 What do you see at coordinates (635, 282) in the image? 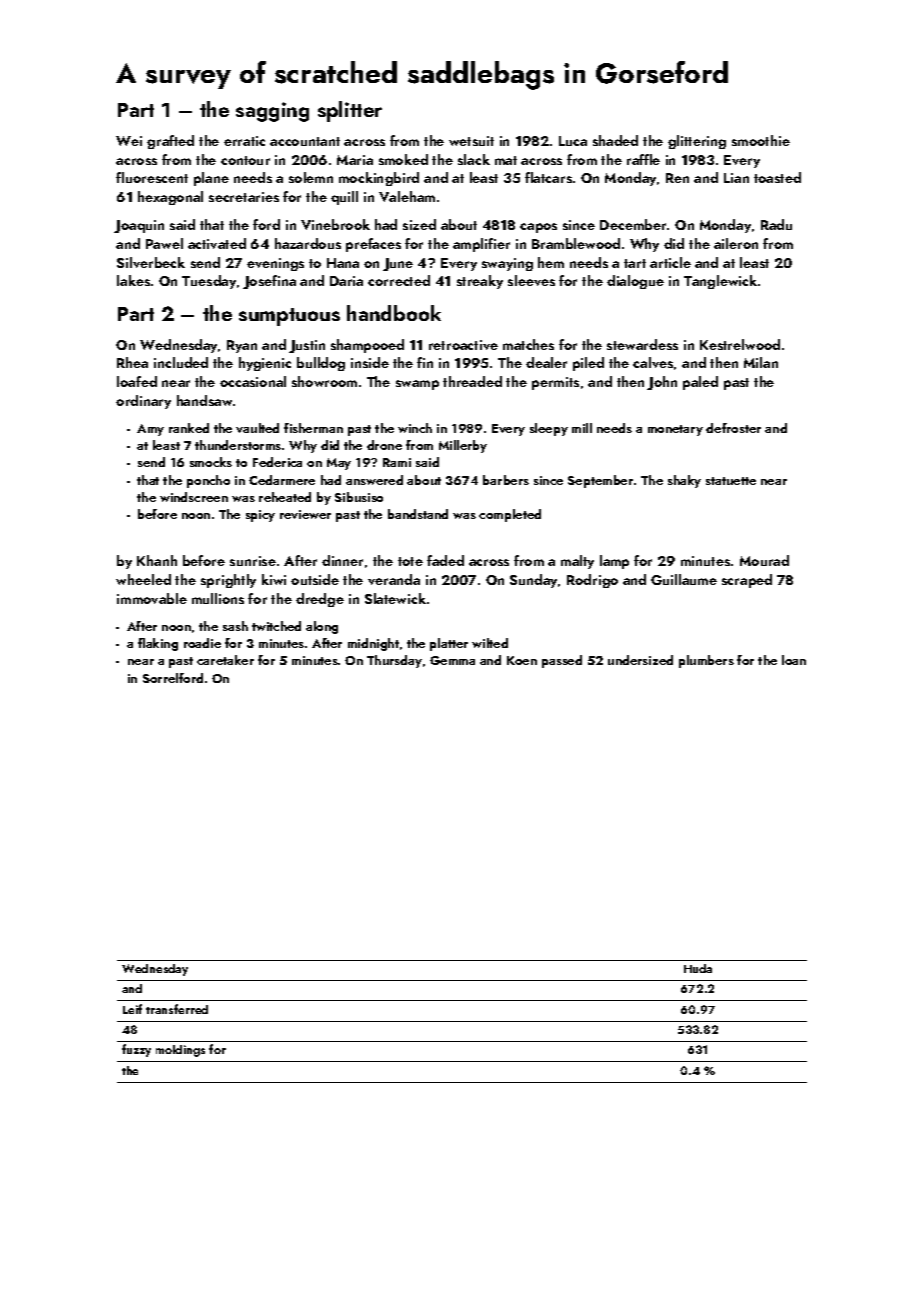
I see `dialogue` at bounding box center [635, 282].
